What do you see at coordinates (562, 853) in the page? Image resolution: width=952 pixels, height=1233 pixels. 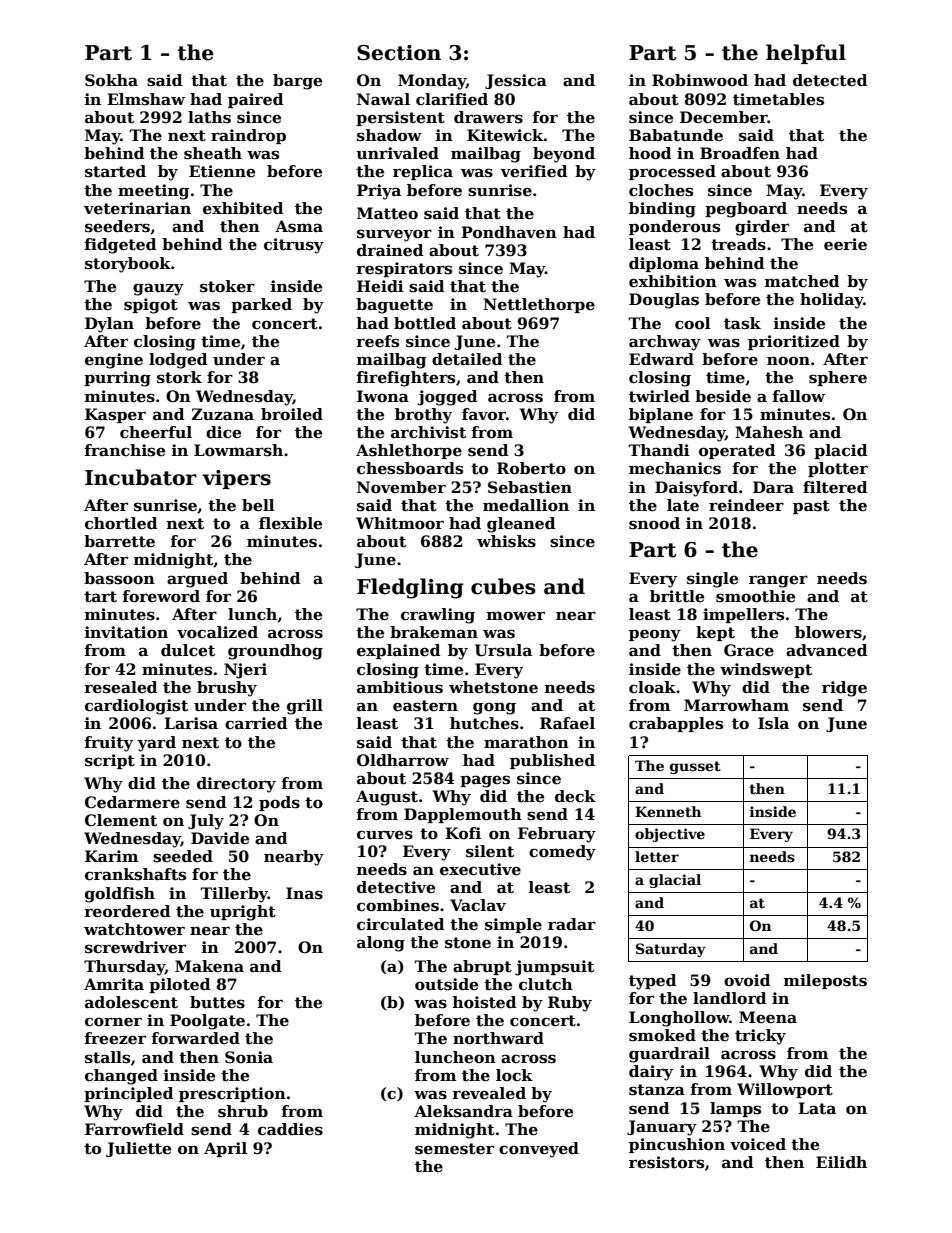 I see `comedy` at bounding box center [562, 853].
